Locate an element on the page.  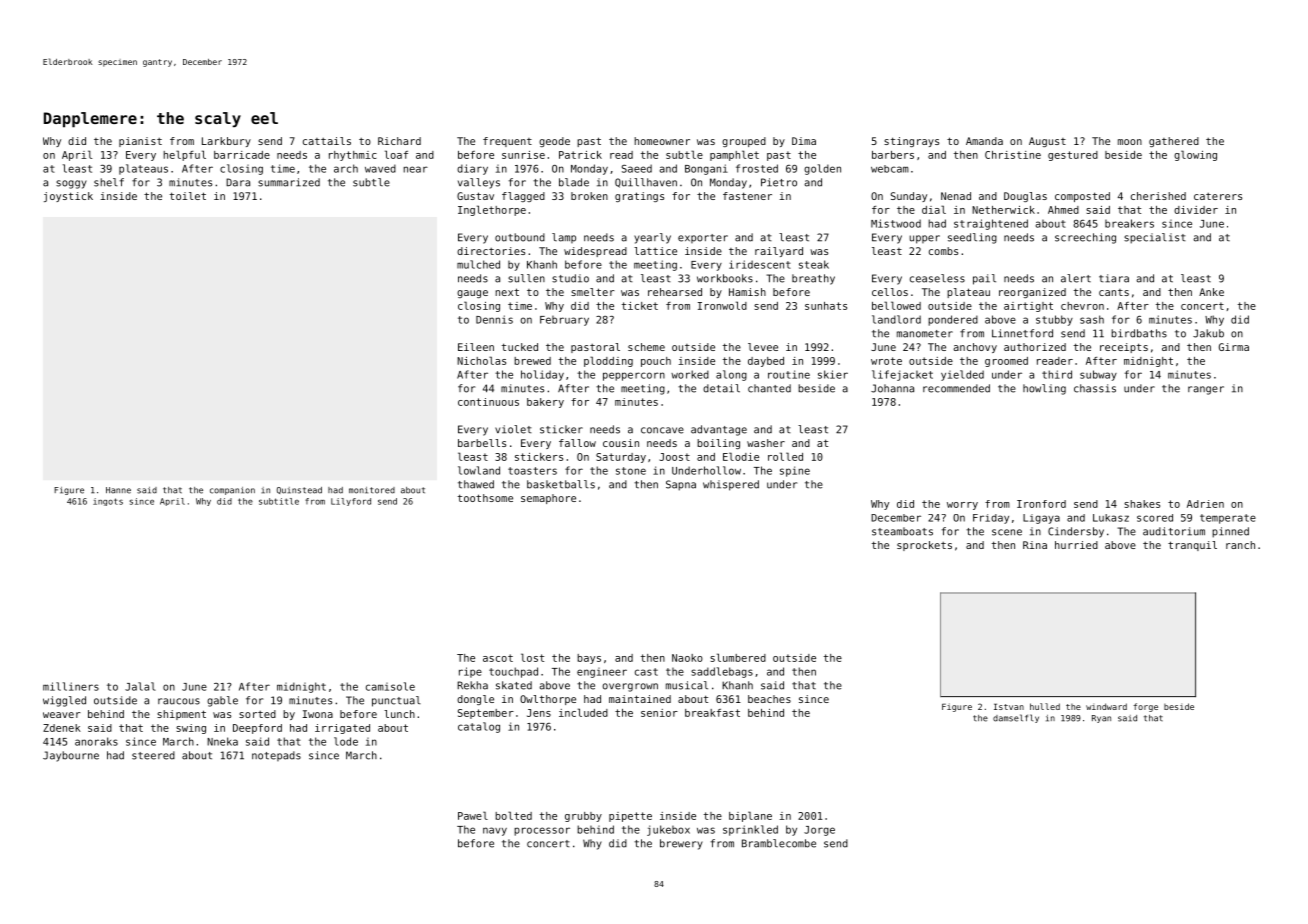
steered is located at coordinates (153, 755).
